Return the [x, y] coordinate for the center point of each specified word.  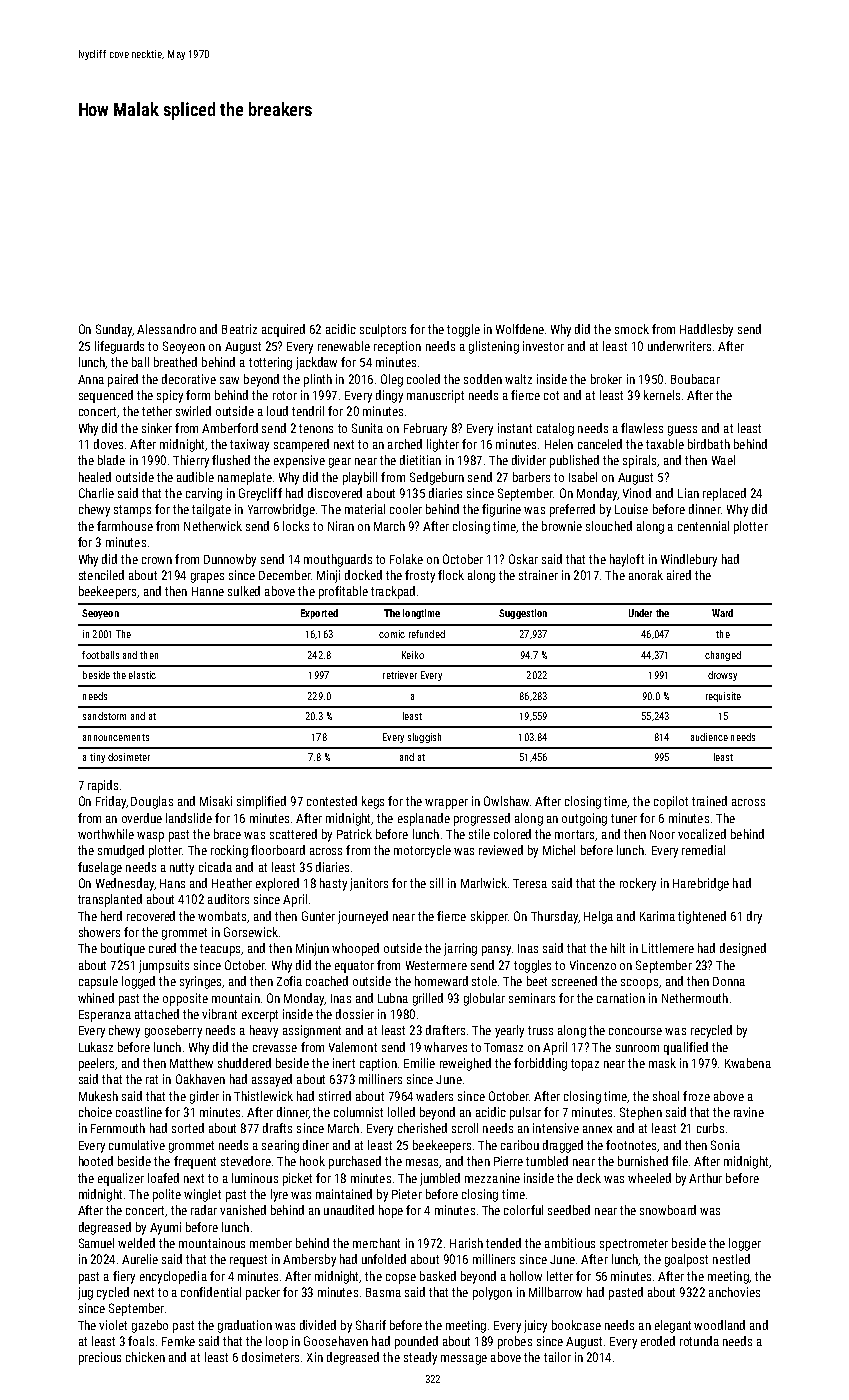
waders [434, 1096]
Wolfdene [520, 329]
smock [632, 329]
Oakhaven [200, 1079]
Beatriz [239, 329]
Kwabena [748, 1063]
